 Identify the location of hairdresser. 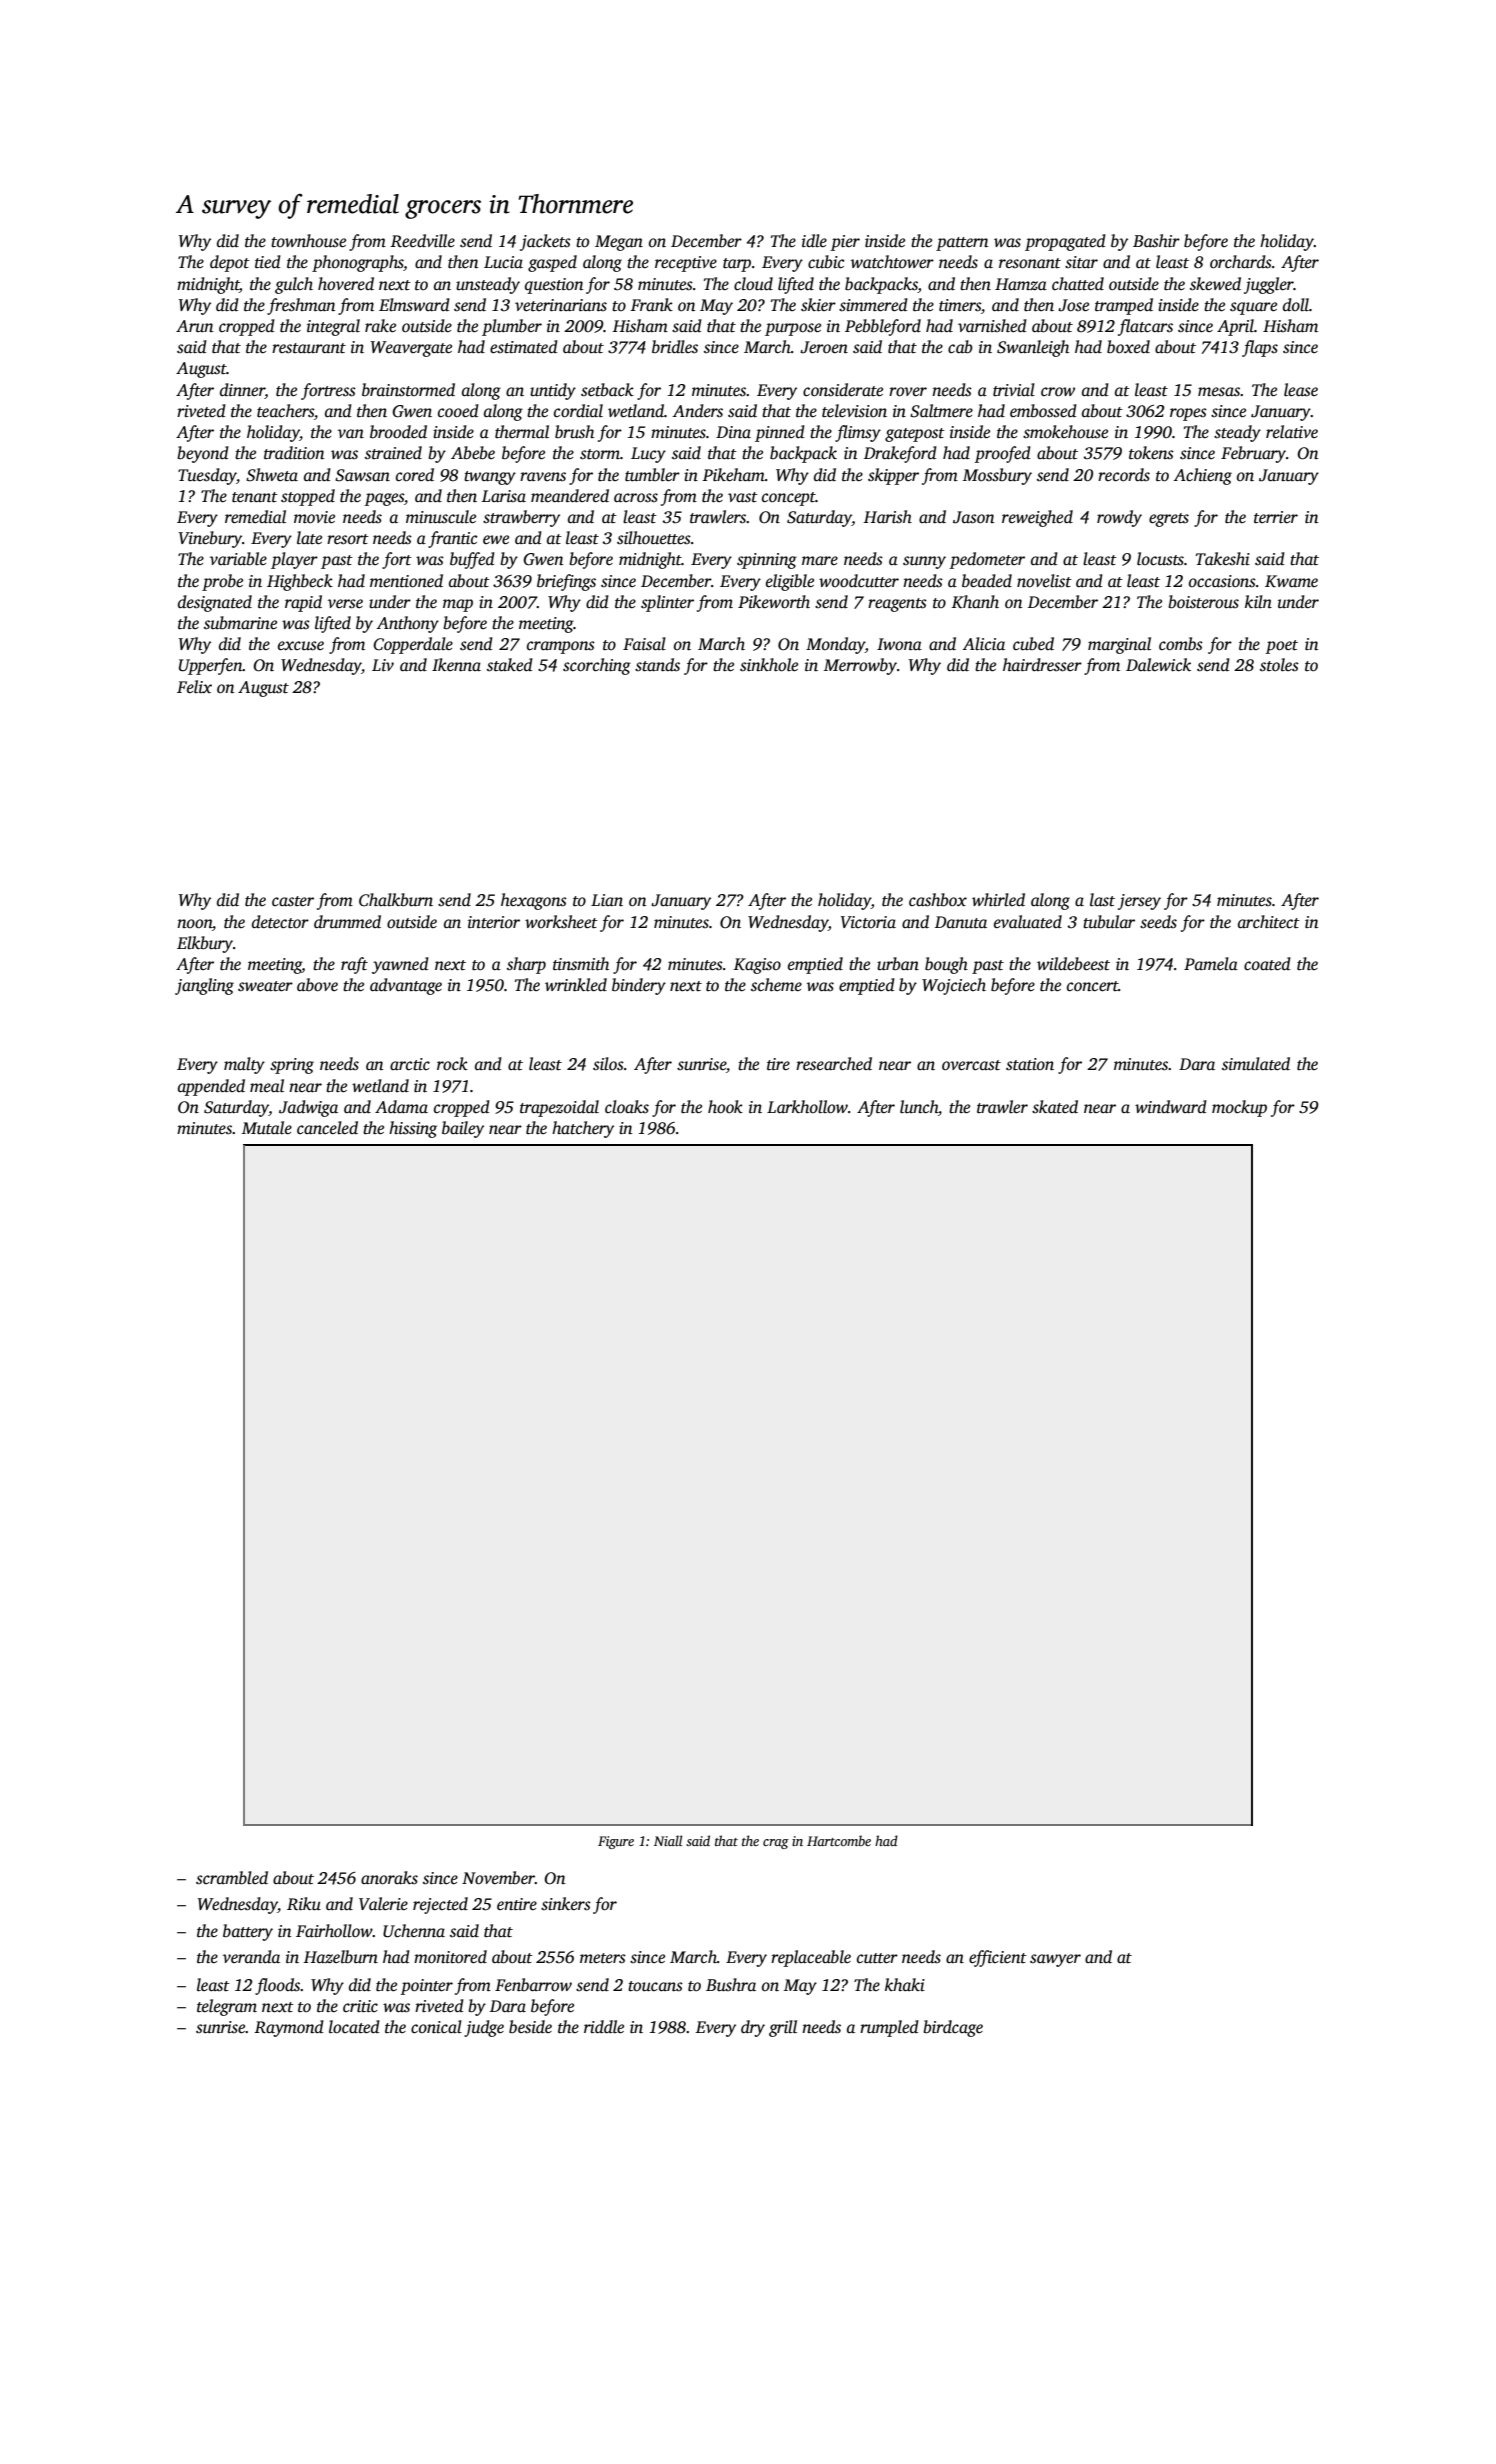
(1042, 665).
